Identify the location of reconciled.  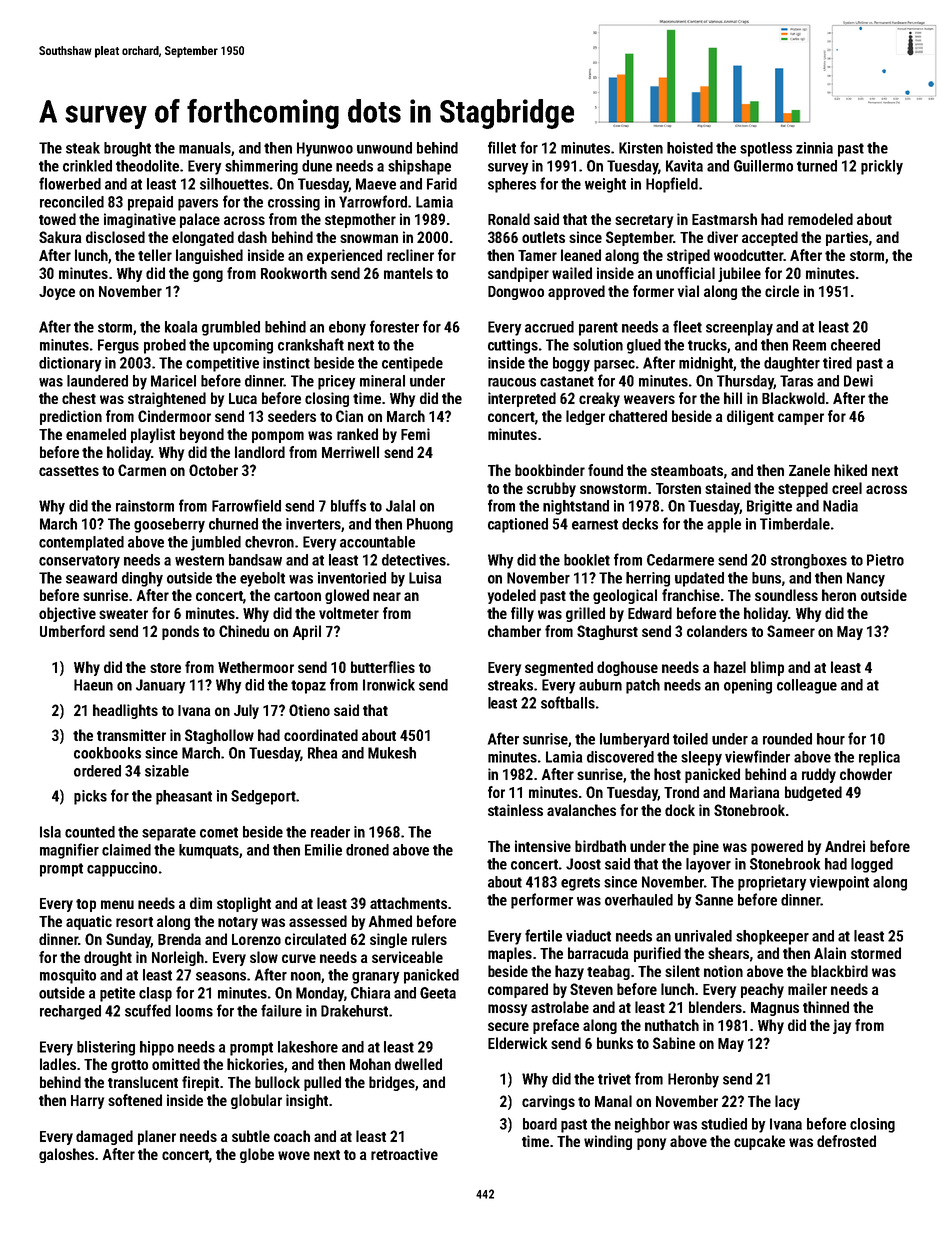
(72, 202).
